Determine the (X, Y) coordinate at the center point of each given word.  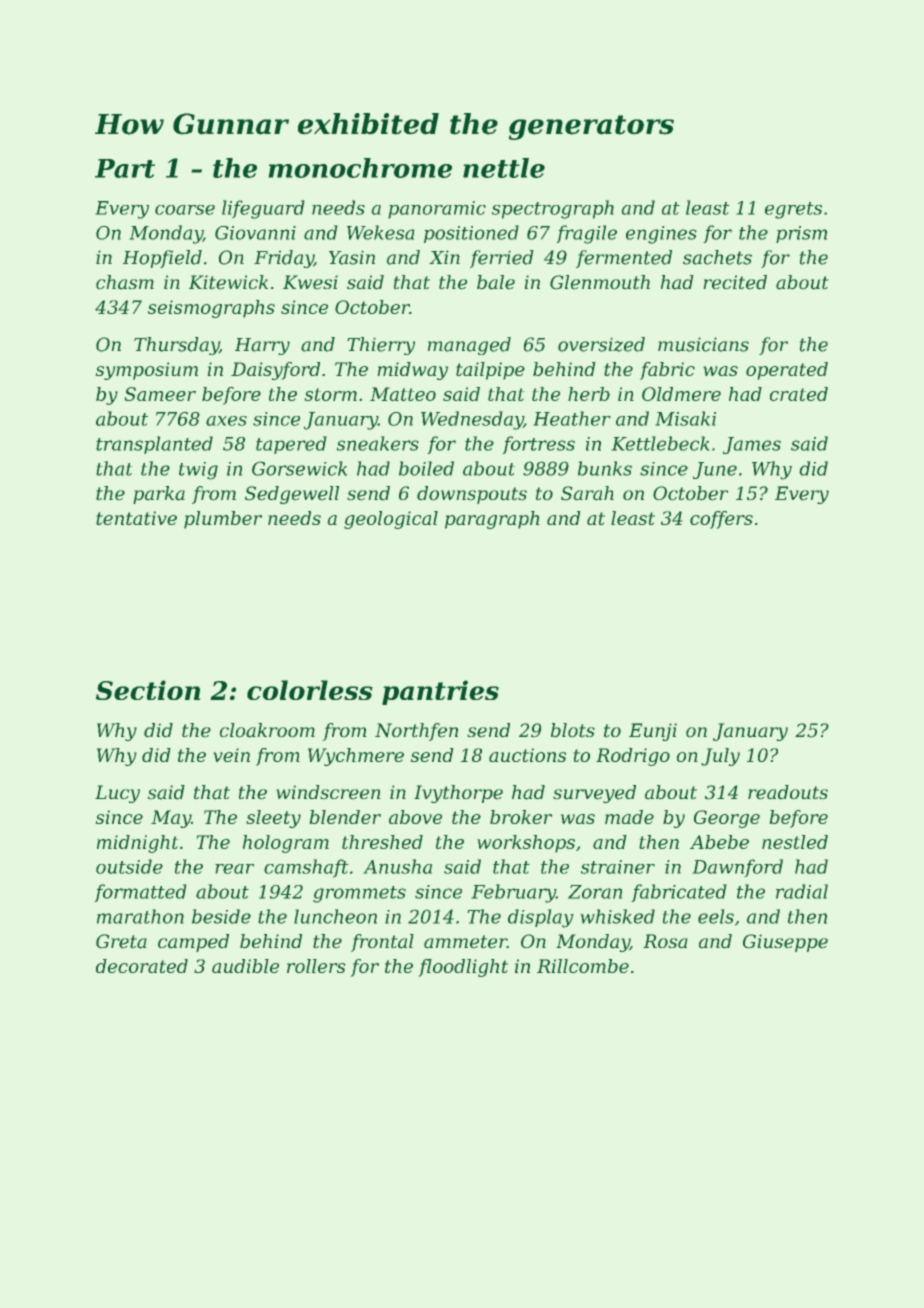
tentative (136, 518)
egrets (793, 210)
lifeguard (263, 209)
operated (787, 371)
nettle (504, 168)
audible (245, 966)
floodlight (463, 968)
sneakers (377, 443)
